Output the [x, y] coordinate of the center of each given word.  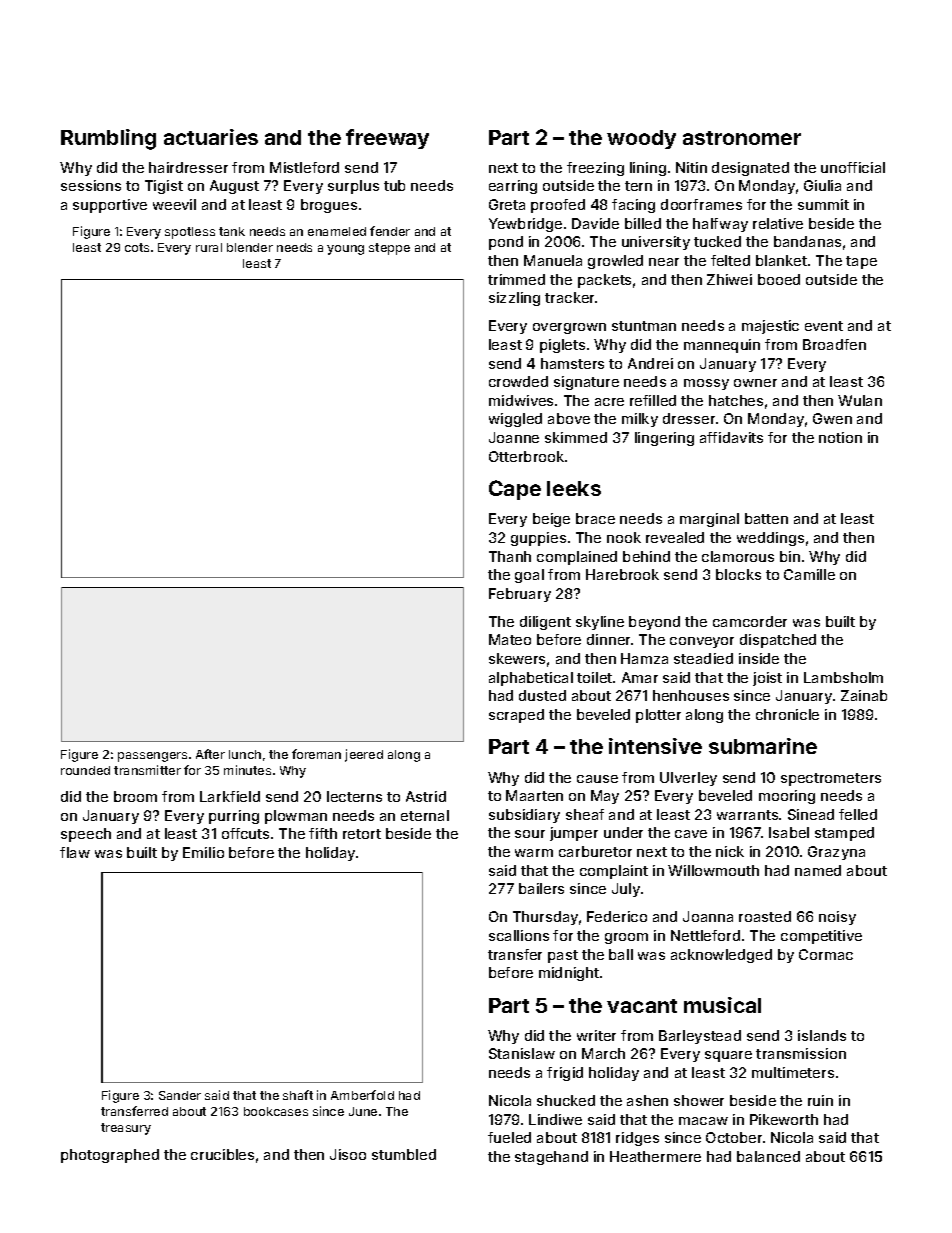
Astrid [426, 796]
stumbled [404, 1154]
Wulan [860, 400]
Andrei [650, 363]
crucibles [222, 1154]
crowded [518, 381]
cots [137, 247]
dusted [542, 695]
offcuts [245, 833]
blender [250, 247]
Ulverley [688, 779]
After [210, 754]
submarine [763, 746]
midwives [521, 400]
